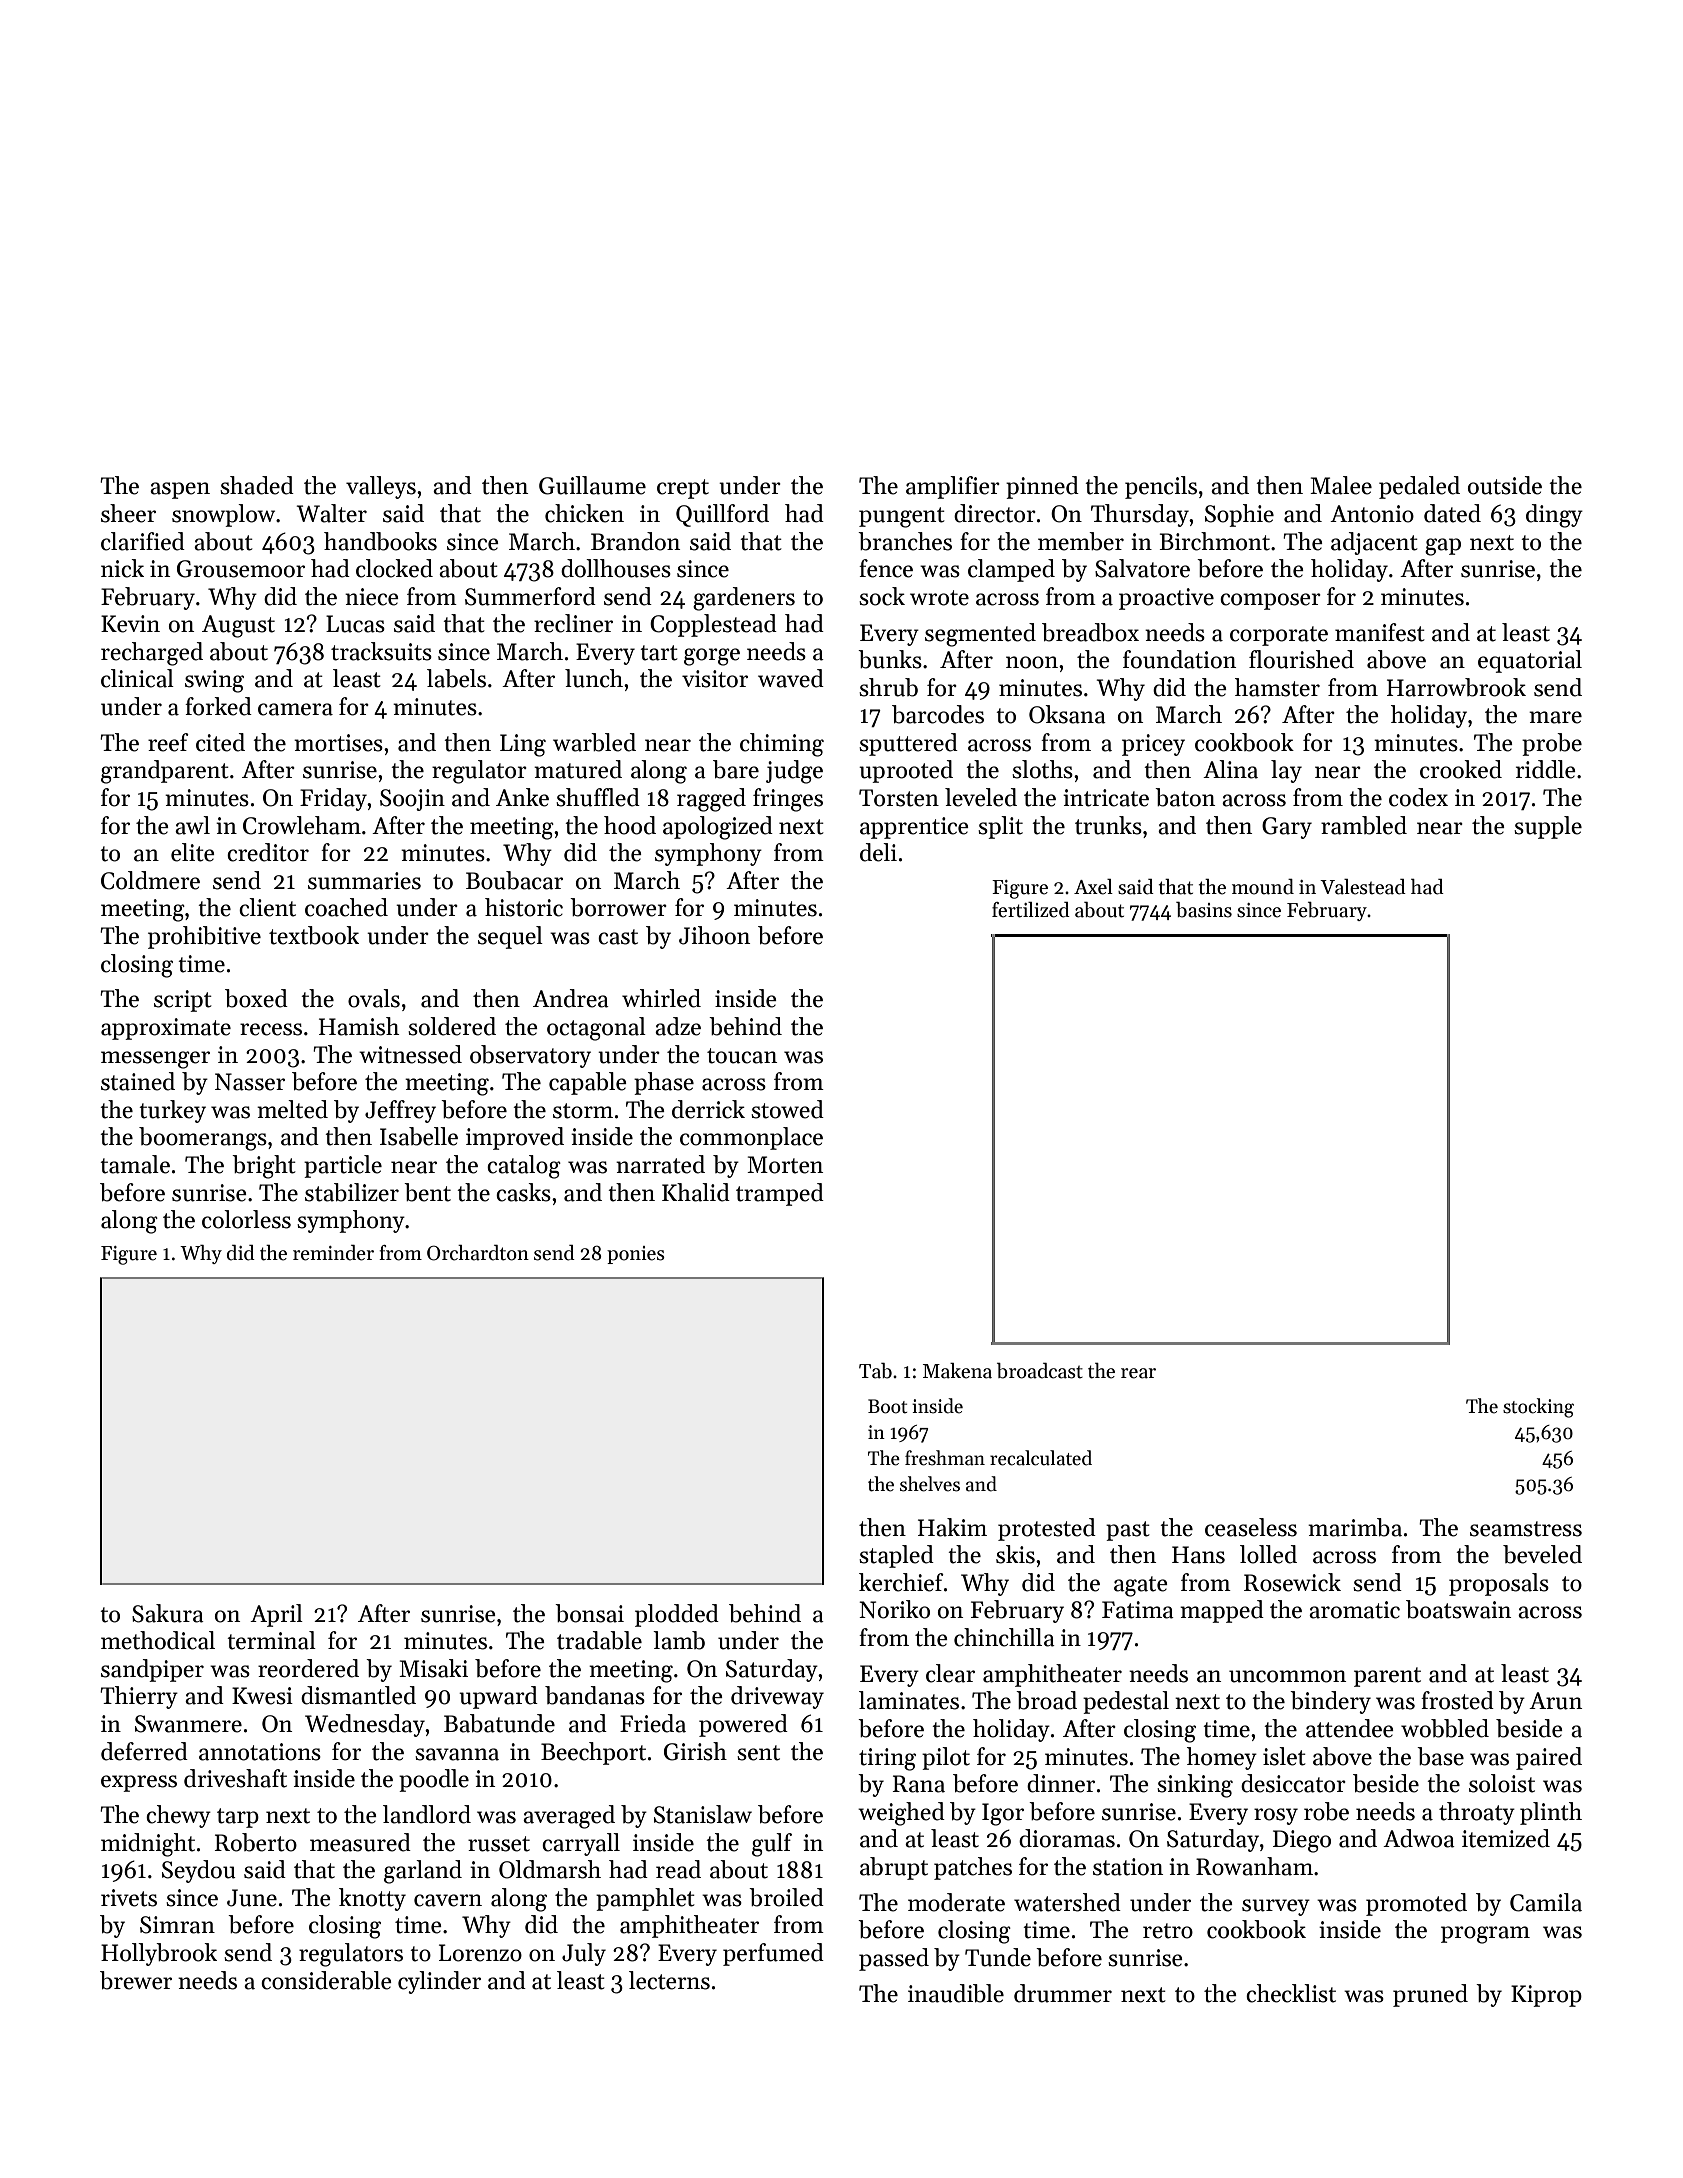  I want to click on amplifier, so click(953, 487).
